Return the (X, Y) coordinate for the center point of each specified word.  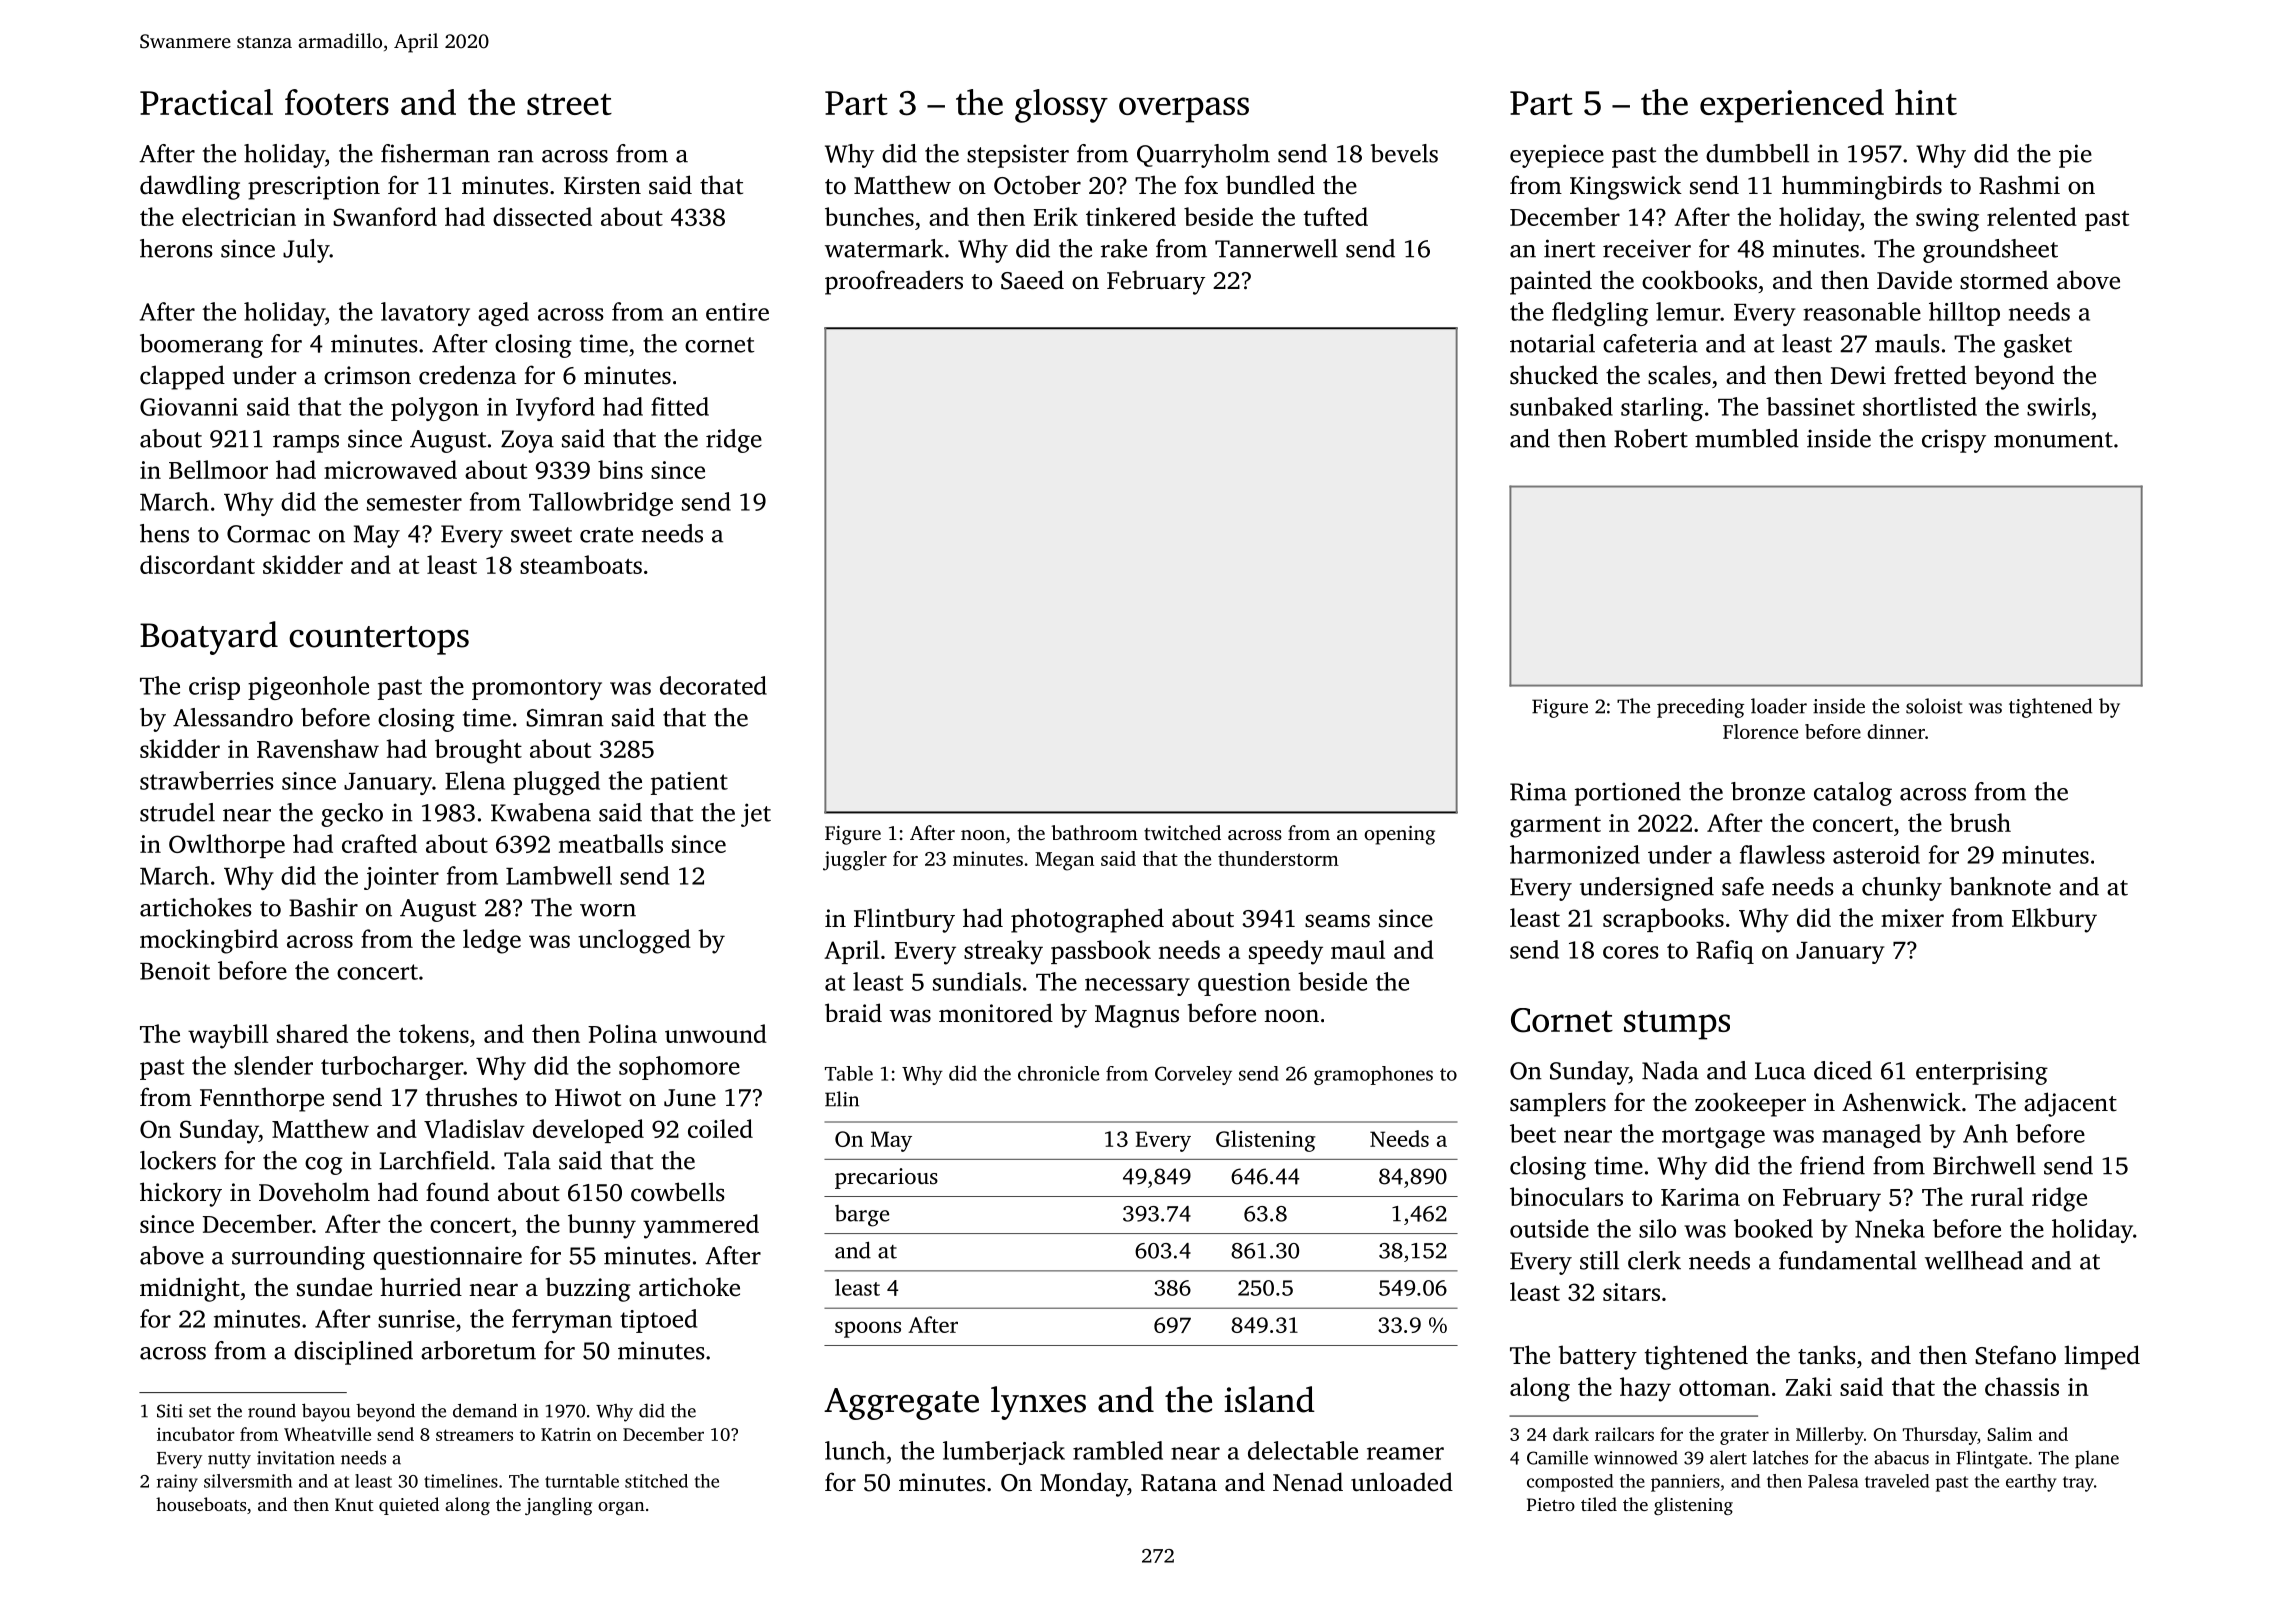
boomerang (201, 346)
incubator (196, 1434)
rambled (1118, 1450)
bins (620, 469)
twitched (1182, 832)
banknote (2000, 886)
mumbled (1747, 438)
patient (689, 783)
